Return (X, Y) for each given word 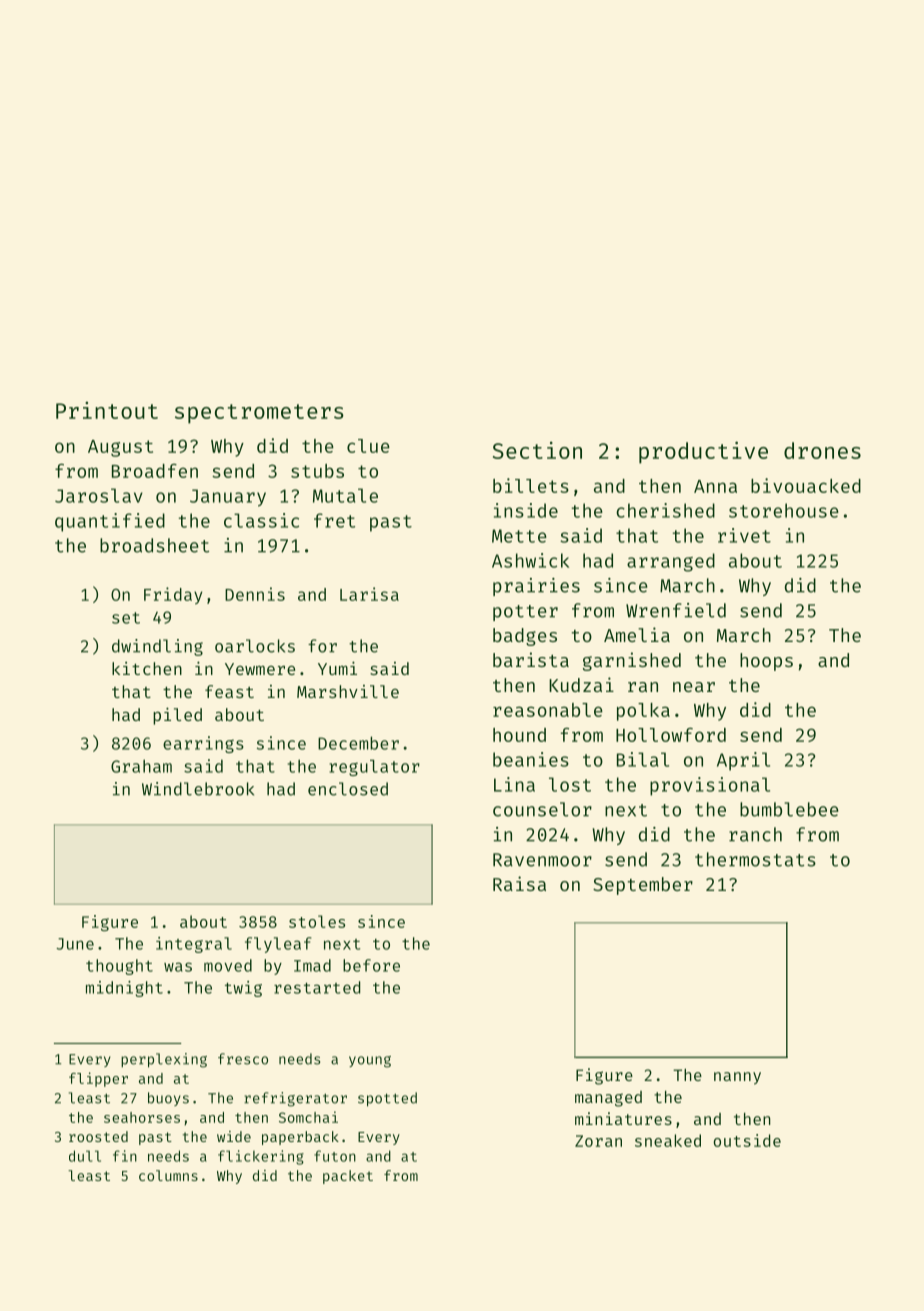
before (371, 965)
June (75, 944)
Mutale (345, 495)
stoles (317, 921)
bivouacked (806, 485)
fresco (243, 1059)
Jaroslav (99, 495)
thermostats (755, 859)
